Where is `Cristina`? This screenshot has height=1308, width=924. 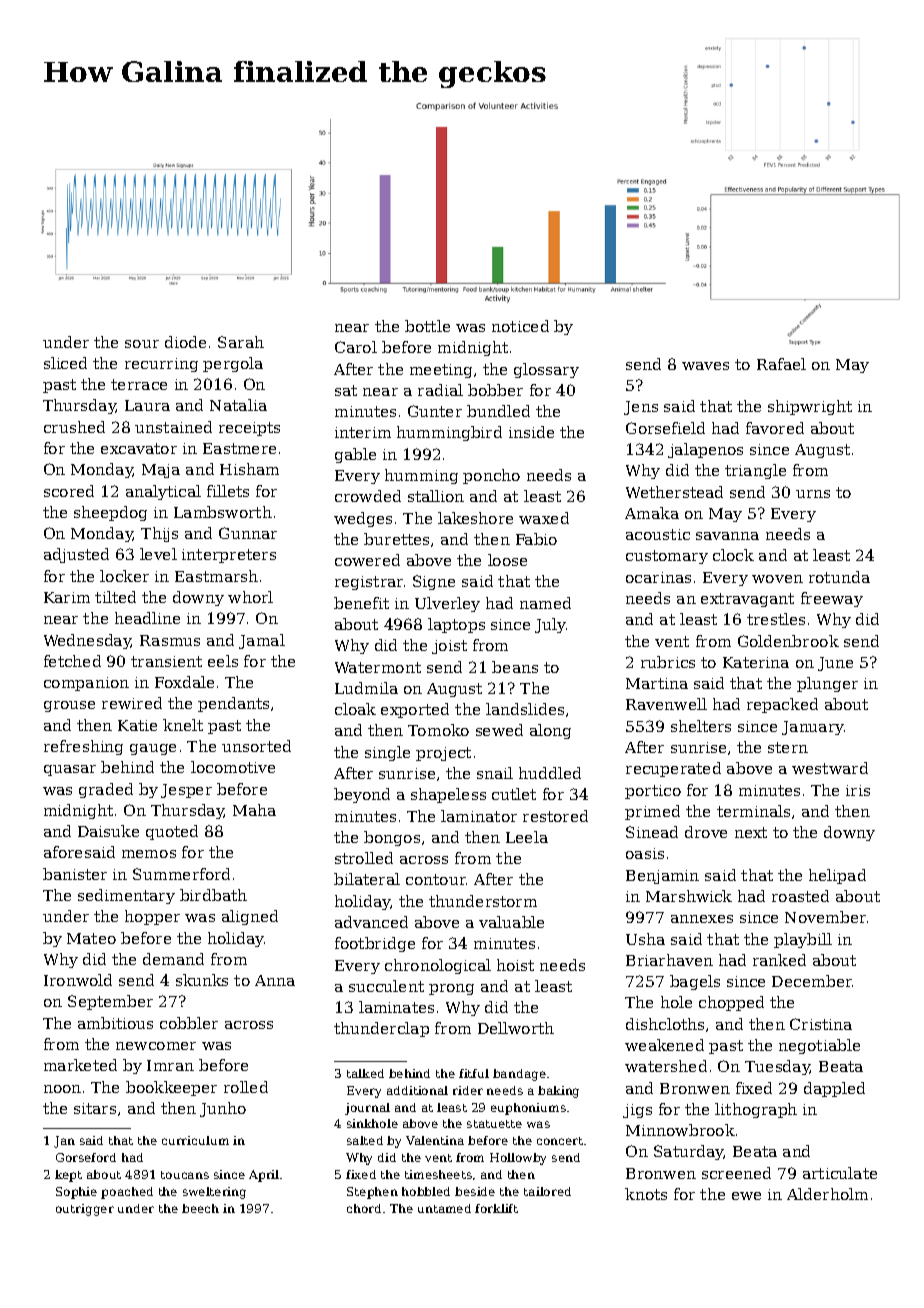
Cristina is located at coordinates (821, 1024).
